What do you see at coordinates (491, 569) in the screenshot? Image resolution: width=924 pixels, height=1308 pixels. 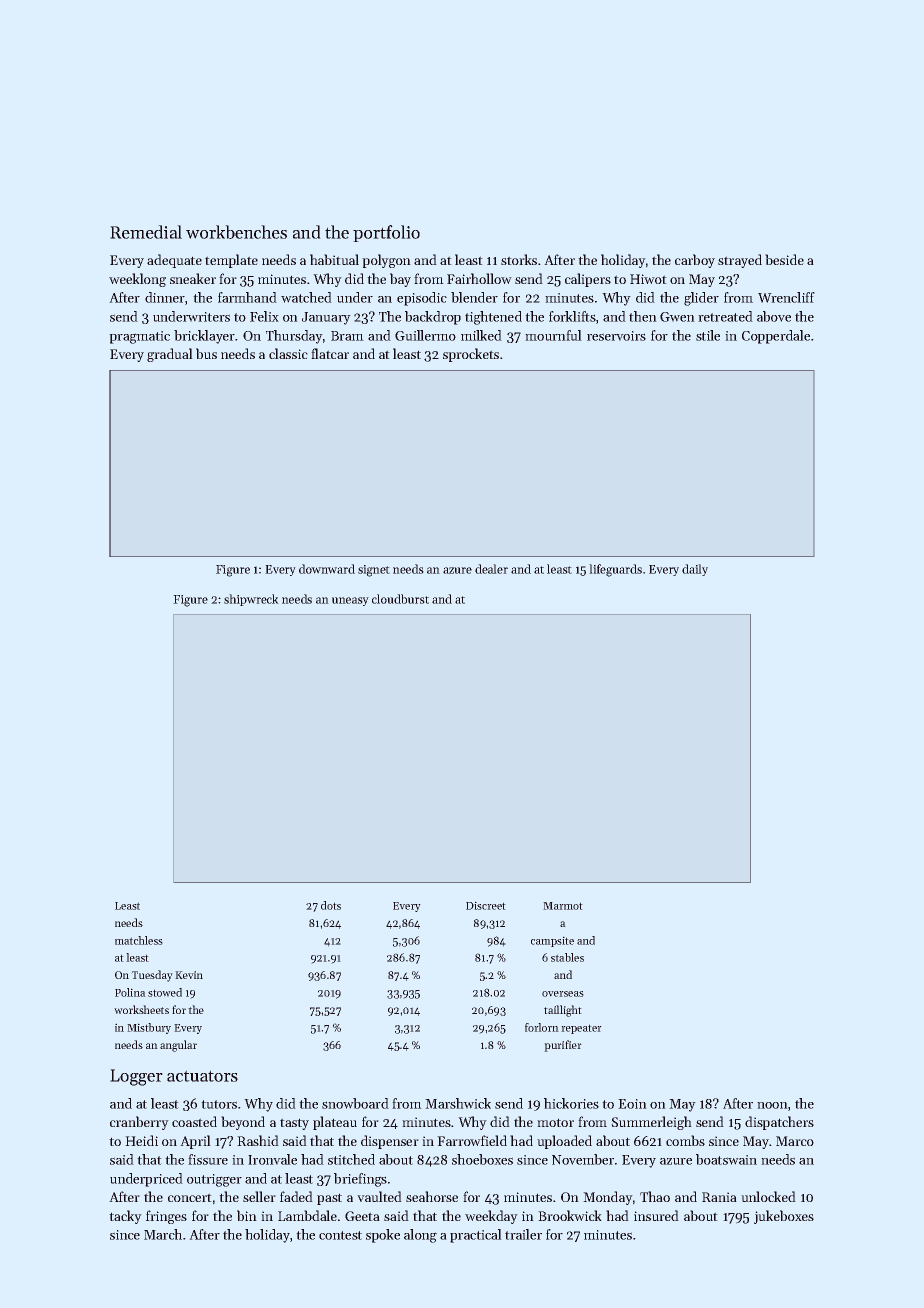 I see `dealer` at bounding box center [491, 569].
